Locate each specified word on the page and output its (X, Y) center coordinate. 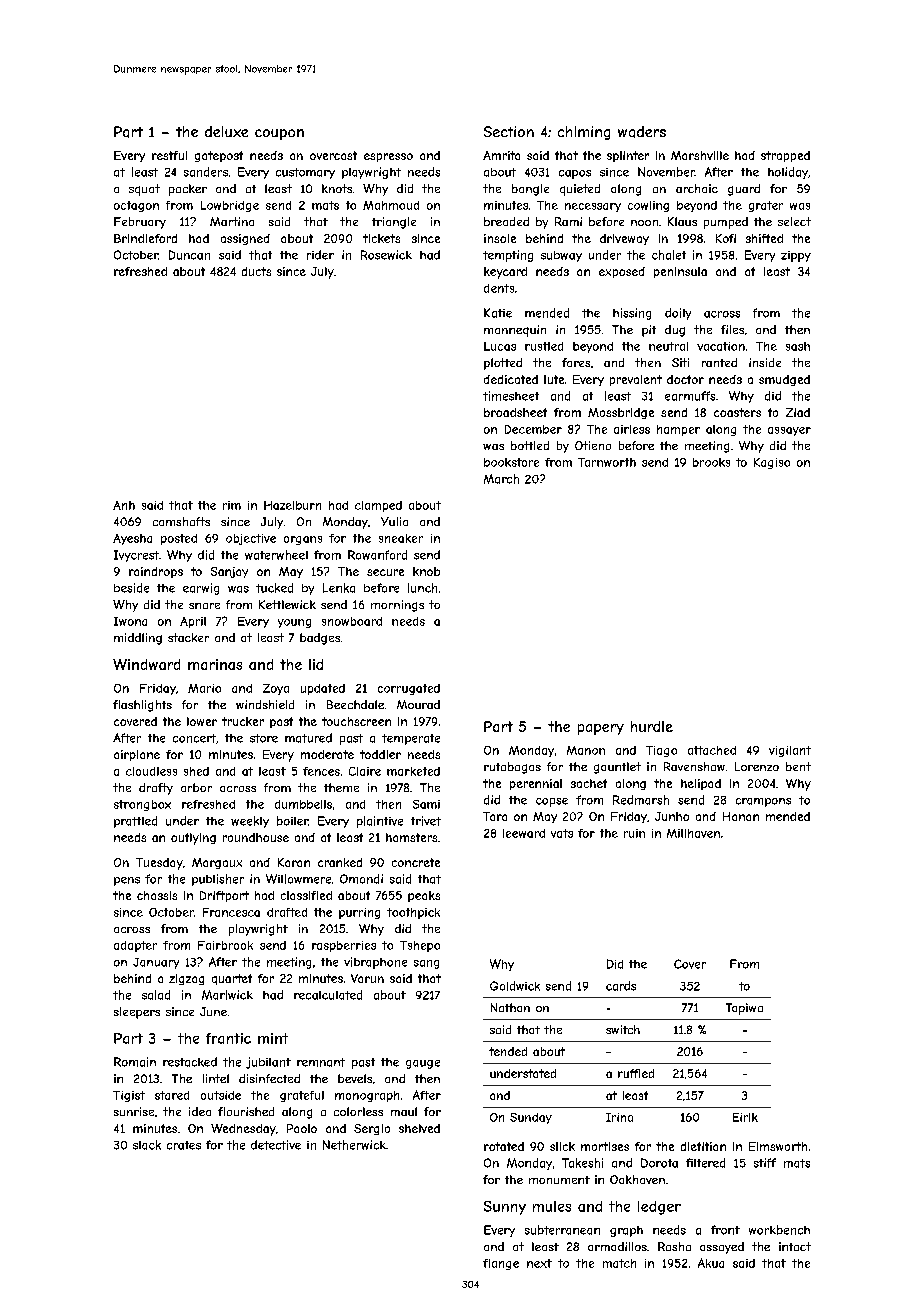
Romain (135, 1062)
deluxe (226, 131)
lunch (422, 588)
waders (642, 132)
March (501, 479)
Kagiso (772, 463)
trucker (243, 721)
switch (623, 1029)
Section (509, 131)
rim (232, 505)
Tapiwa (744, 1009)
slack (147, 1145)
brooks (711, 462)
